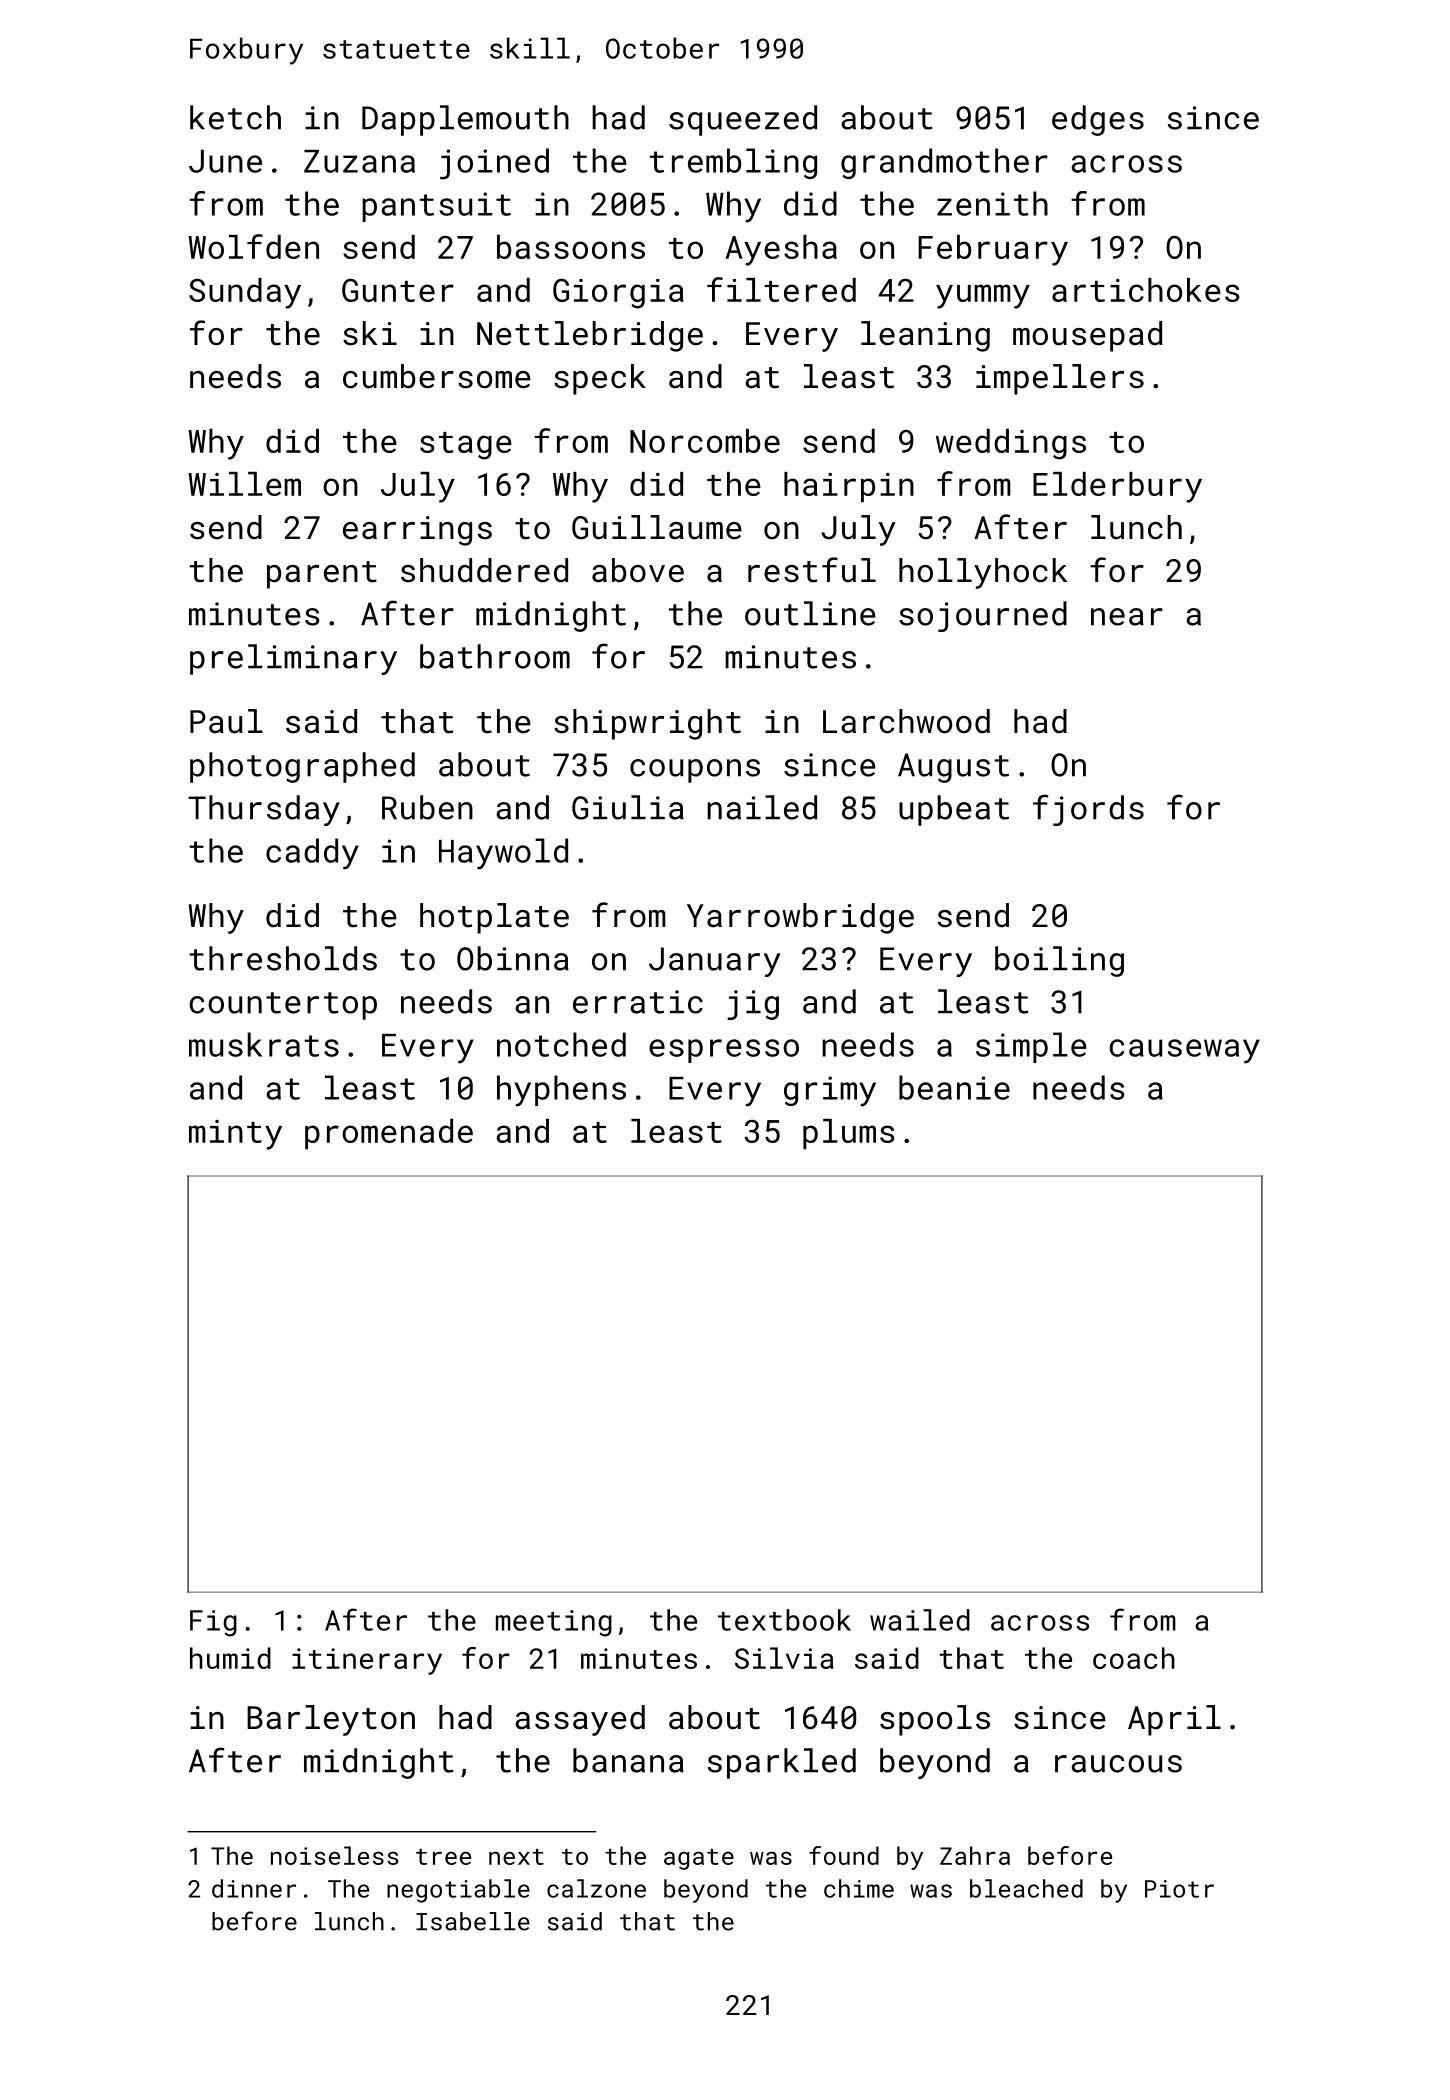 The height and width of the screenshot is (2100, 1450). What do you see at coordinates (849, 1134) in the screenshot?
I see `plums` at bounding box center [849, 1134].
